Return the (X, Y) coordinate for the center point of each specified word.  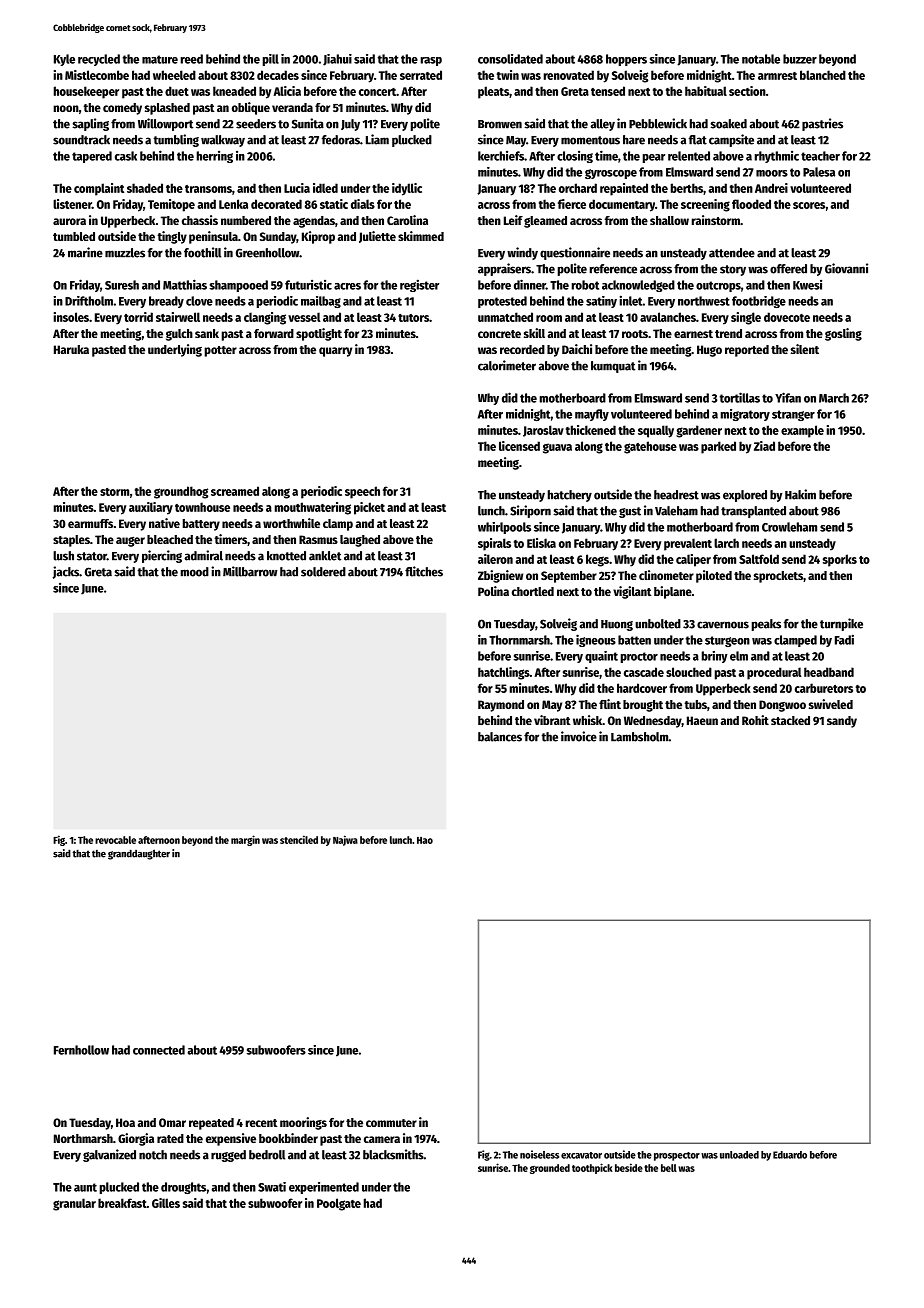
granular (74, 1204)
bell (669, 1168)
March (834, 398)
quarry (335, 352)
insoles (71, 317)
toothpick (592, 1168)
